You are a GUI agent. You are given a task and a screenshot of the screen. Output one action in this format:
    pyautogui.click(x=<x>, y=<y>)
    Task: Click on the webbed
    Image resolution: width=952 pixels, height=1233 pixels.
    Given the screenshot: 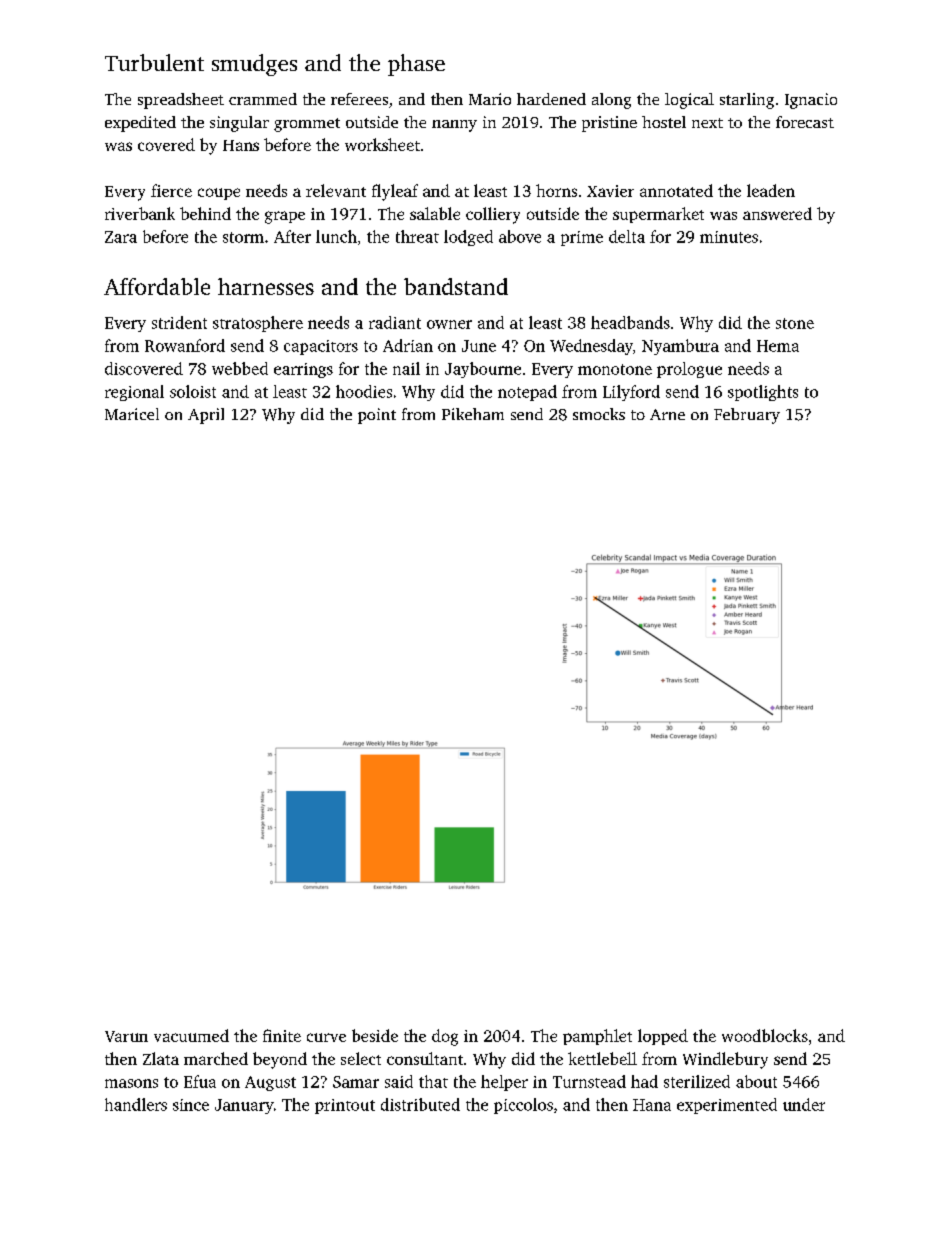 What is the action you would take?
    pyautogui.click(x=240, y=368)
